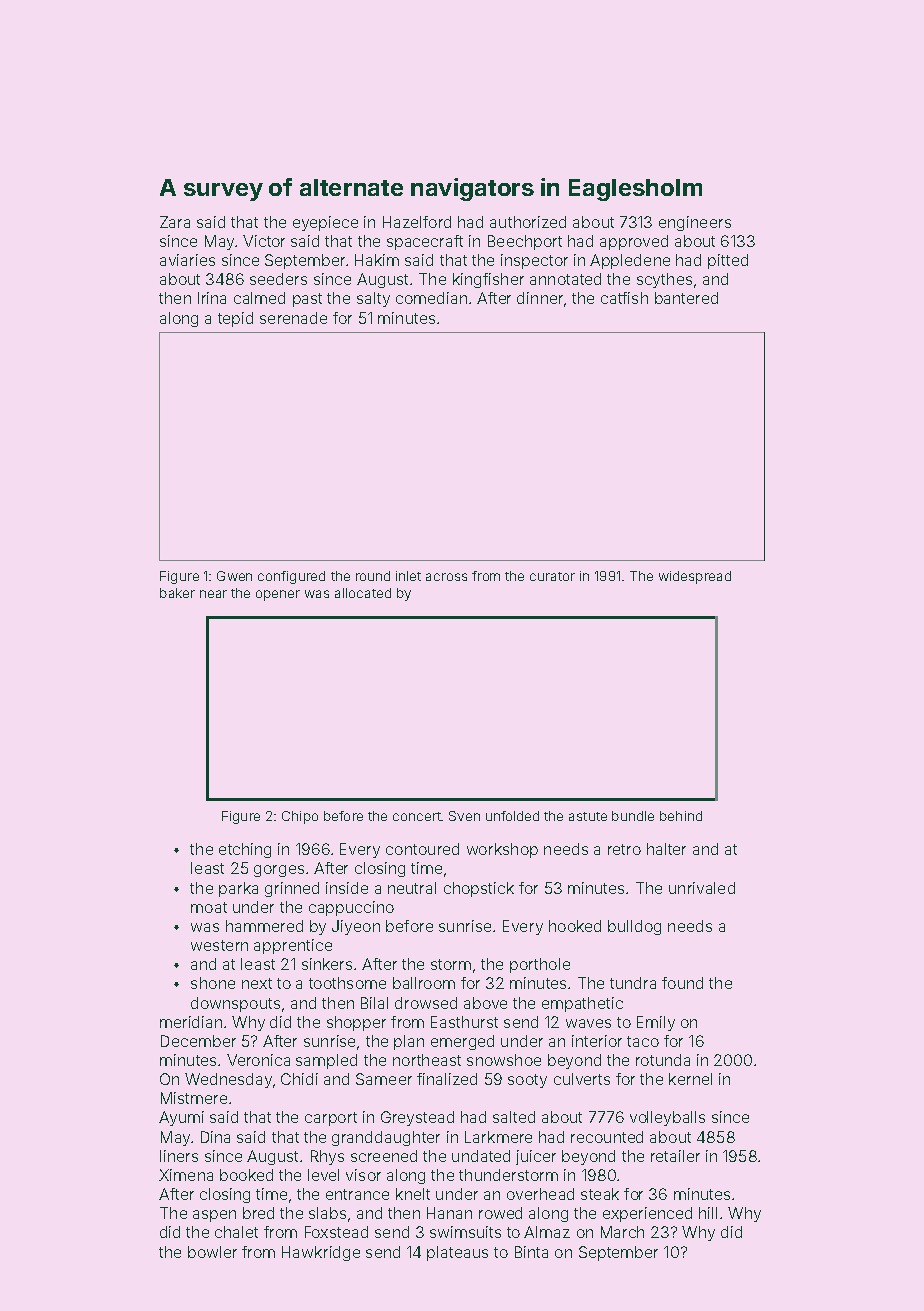  Describe the element at coordinates (417, 1118) in the page. I see `Greystead` at that location.
